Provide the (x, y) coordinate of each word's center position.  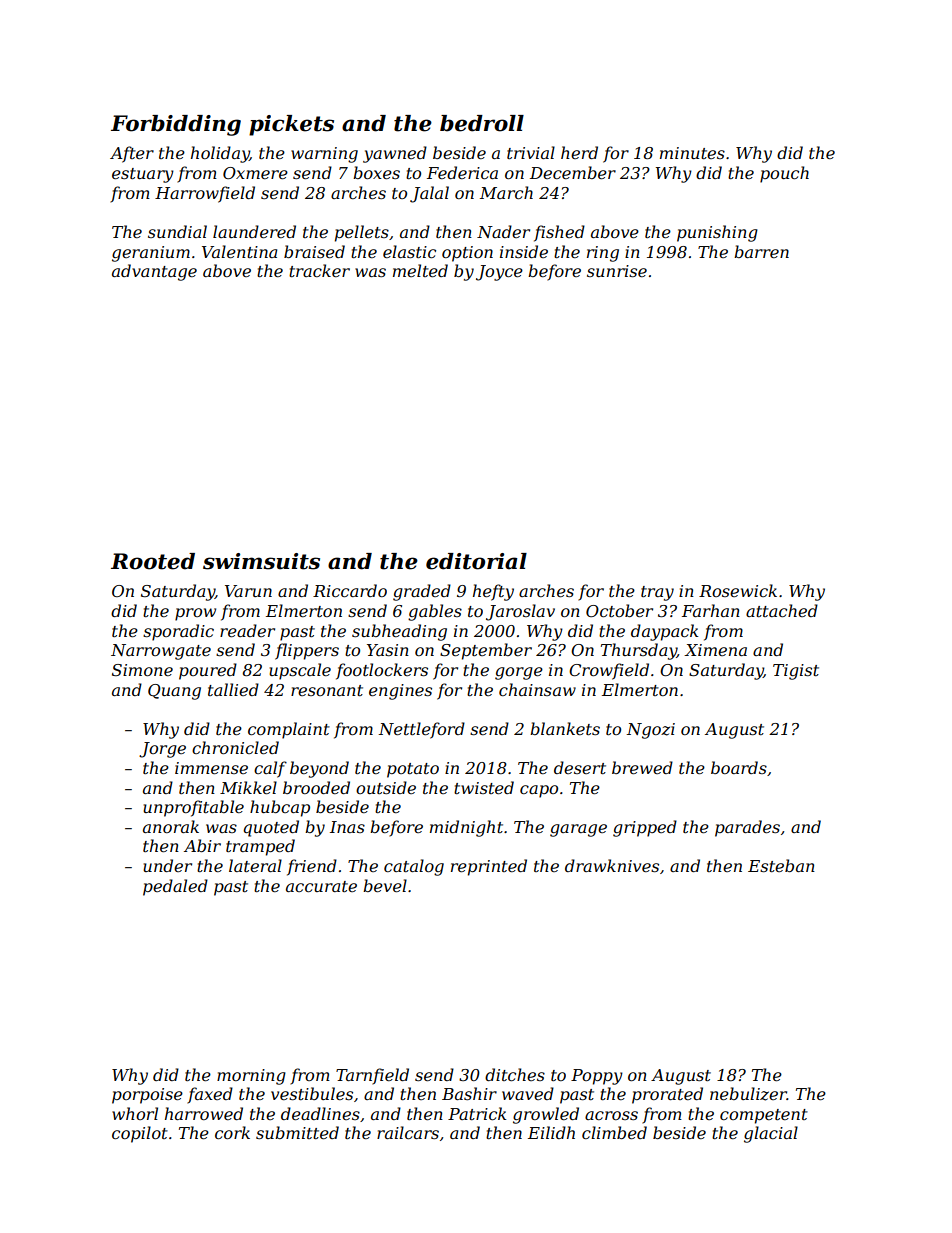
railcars (408, 1132)
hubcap (280, 808)
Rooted (153, 561)
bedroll (482, 123)
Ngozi (650, 731)
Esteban (781, 865)
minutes (692, 153)
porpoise (147, 1096)
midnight (466, 828)
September (486, 651)
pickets (291, 125)
